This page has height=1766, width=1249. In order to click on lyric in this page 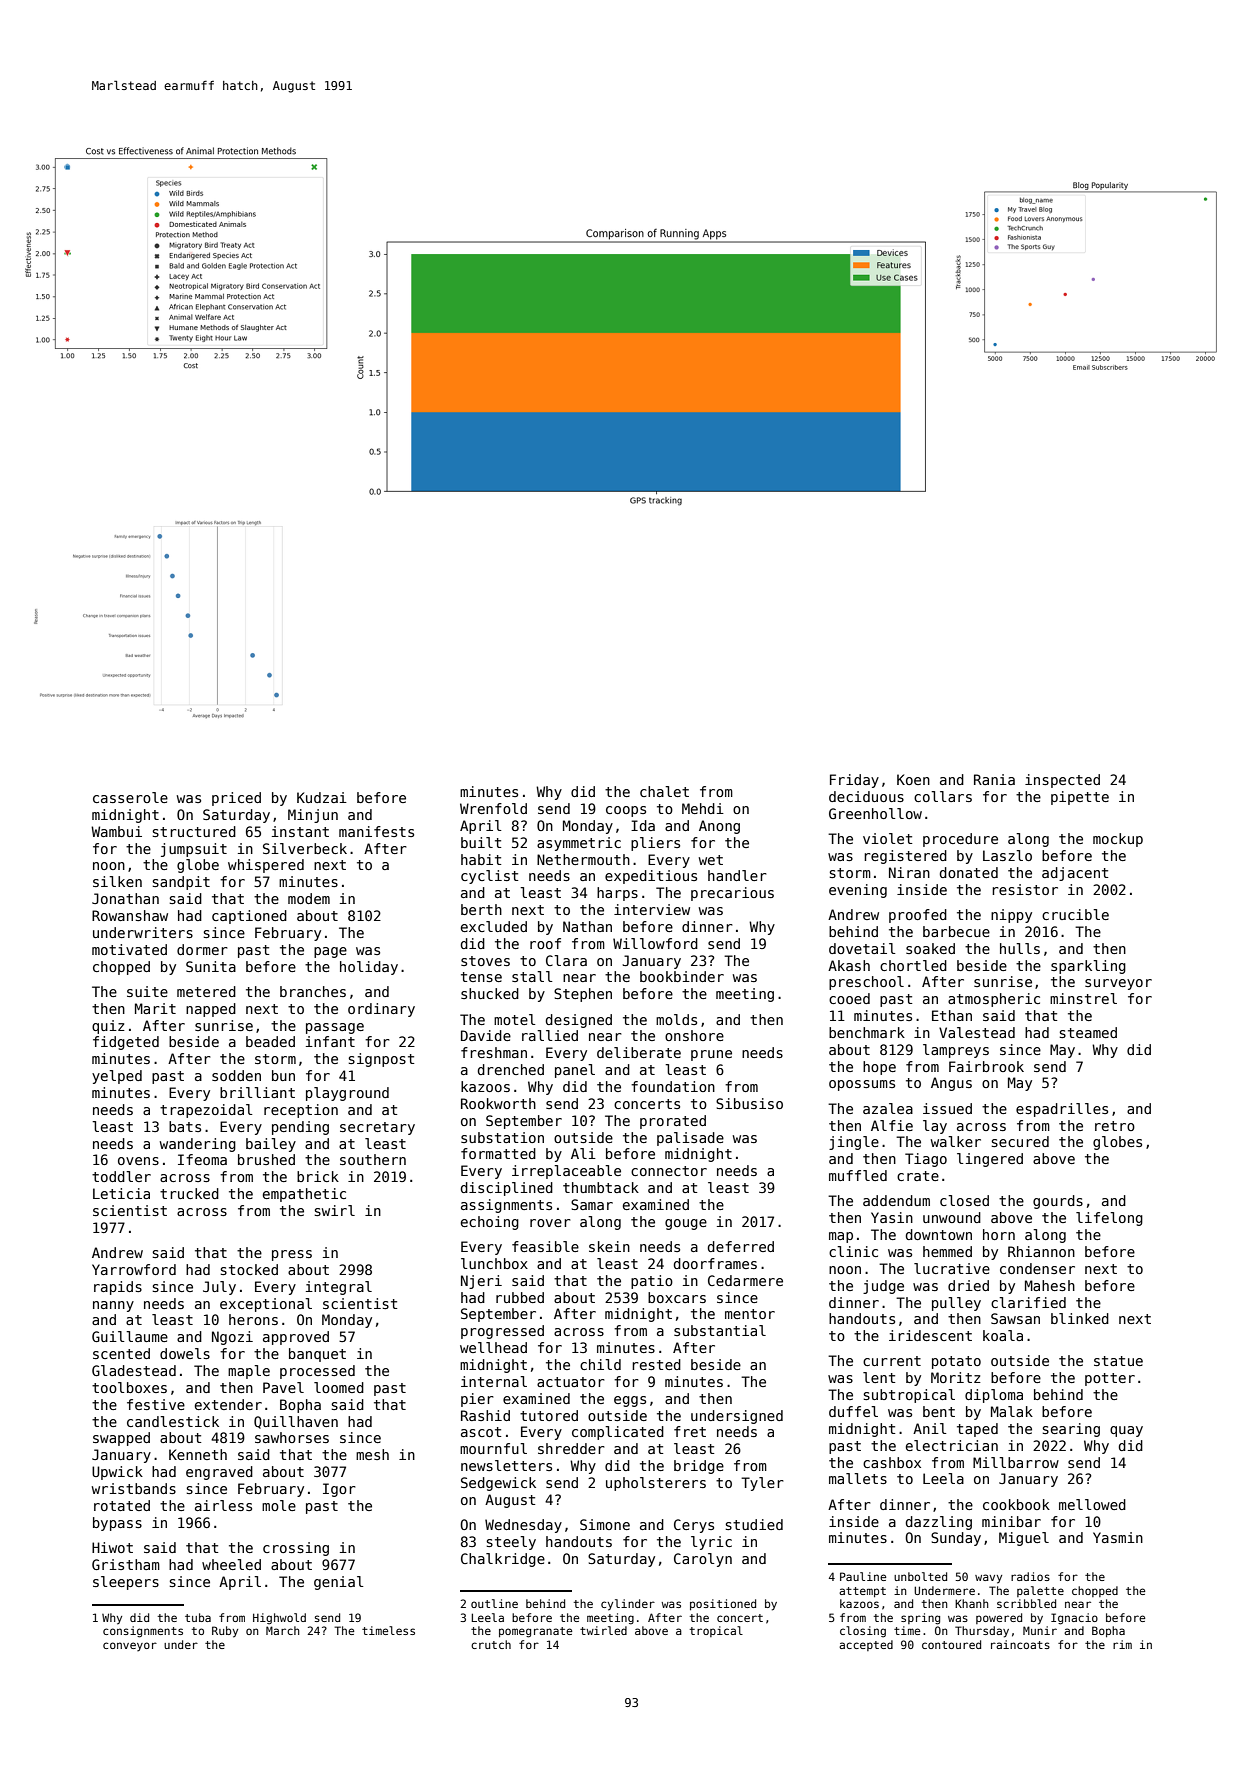, I will do `click(711, 1543)`.
